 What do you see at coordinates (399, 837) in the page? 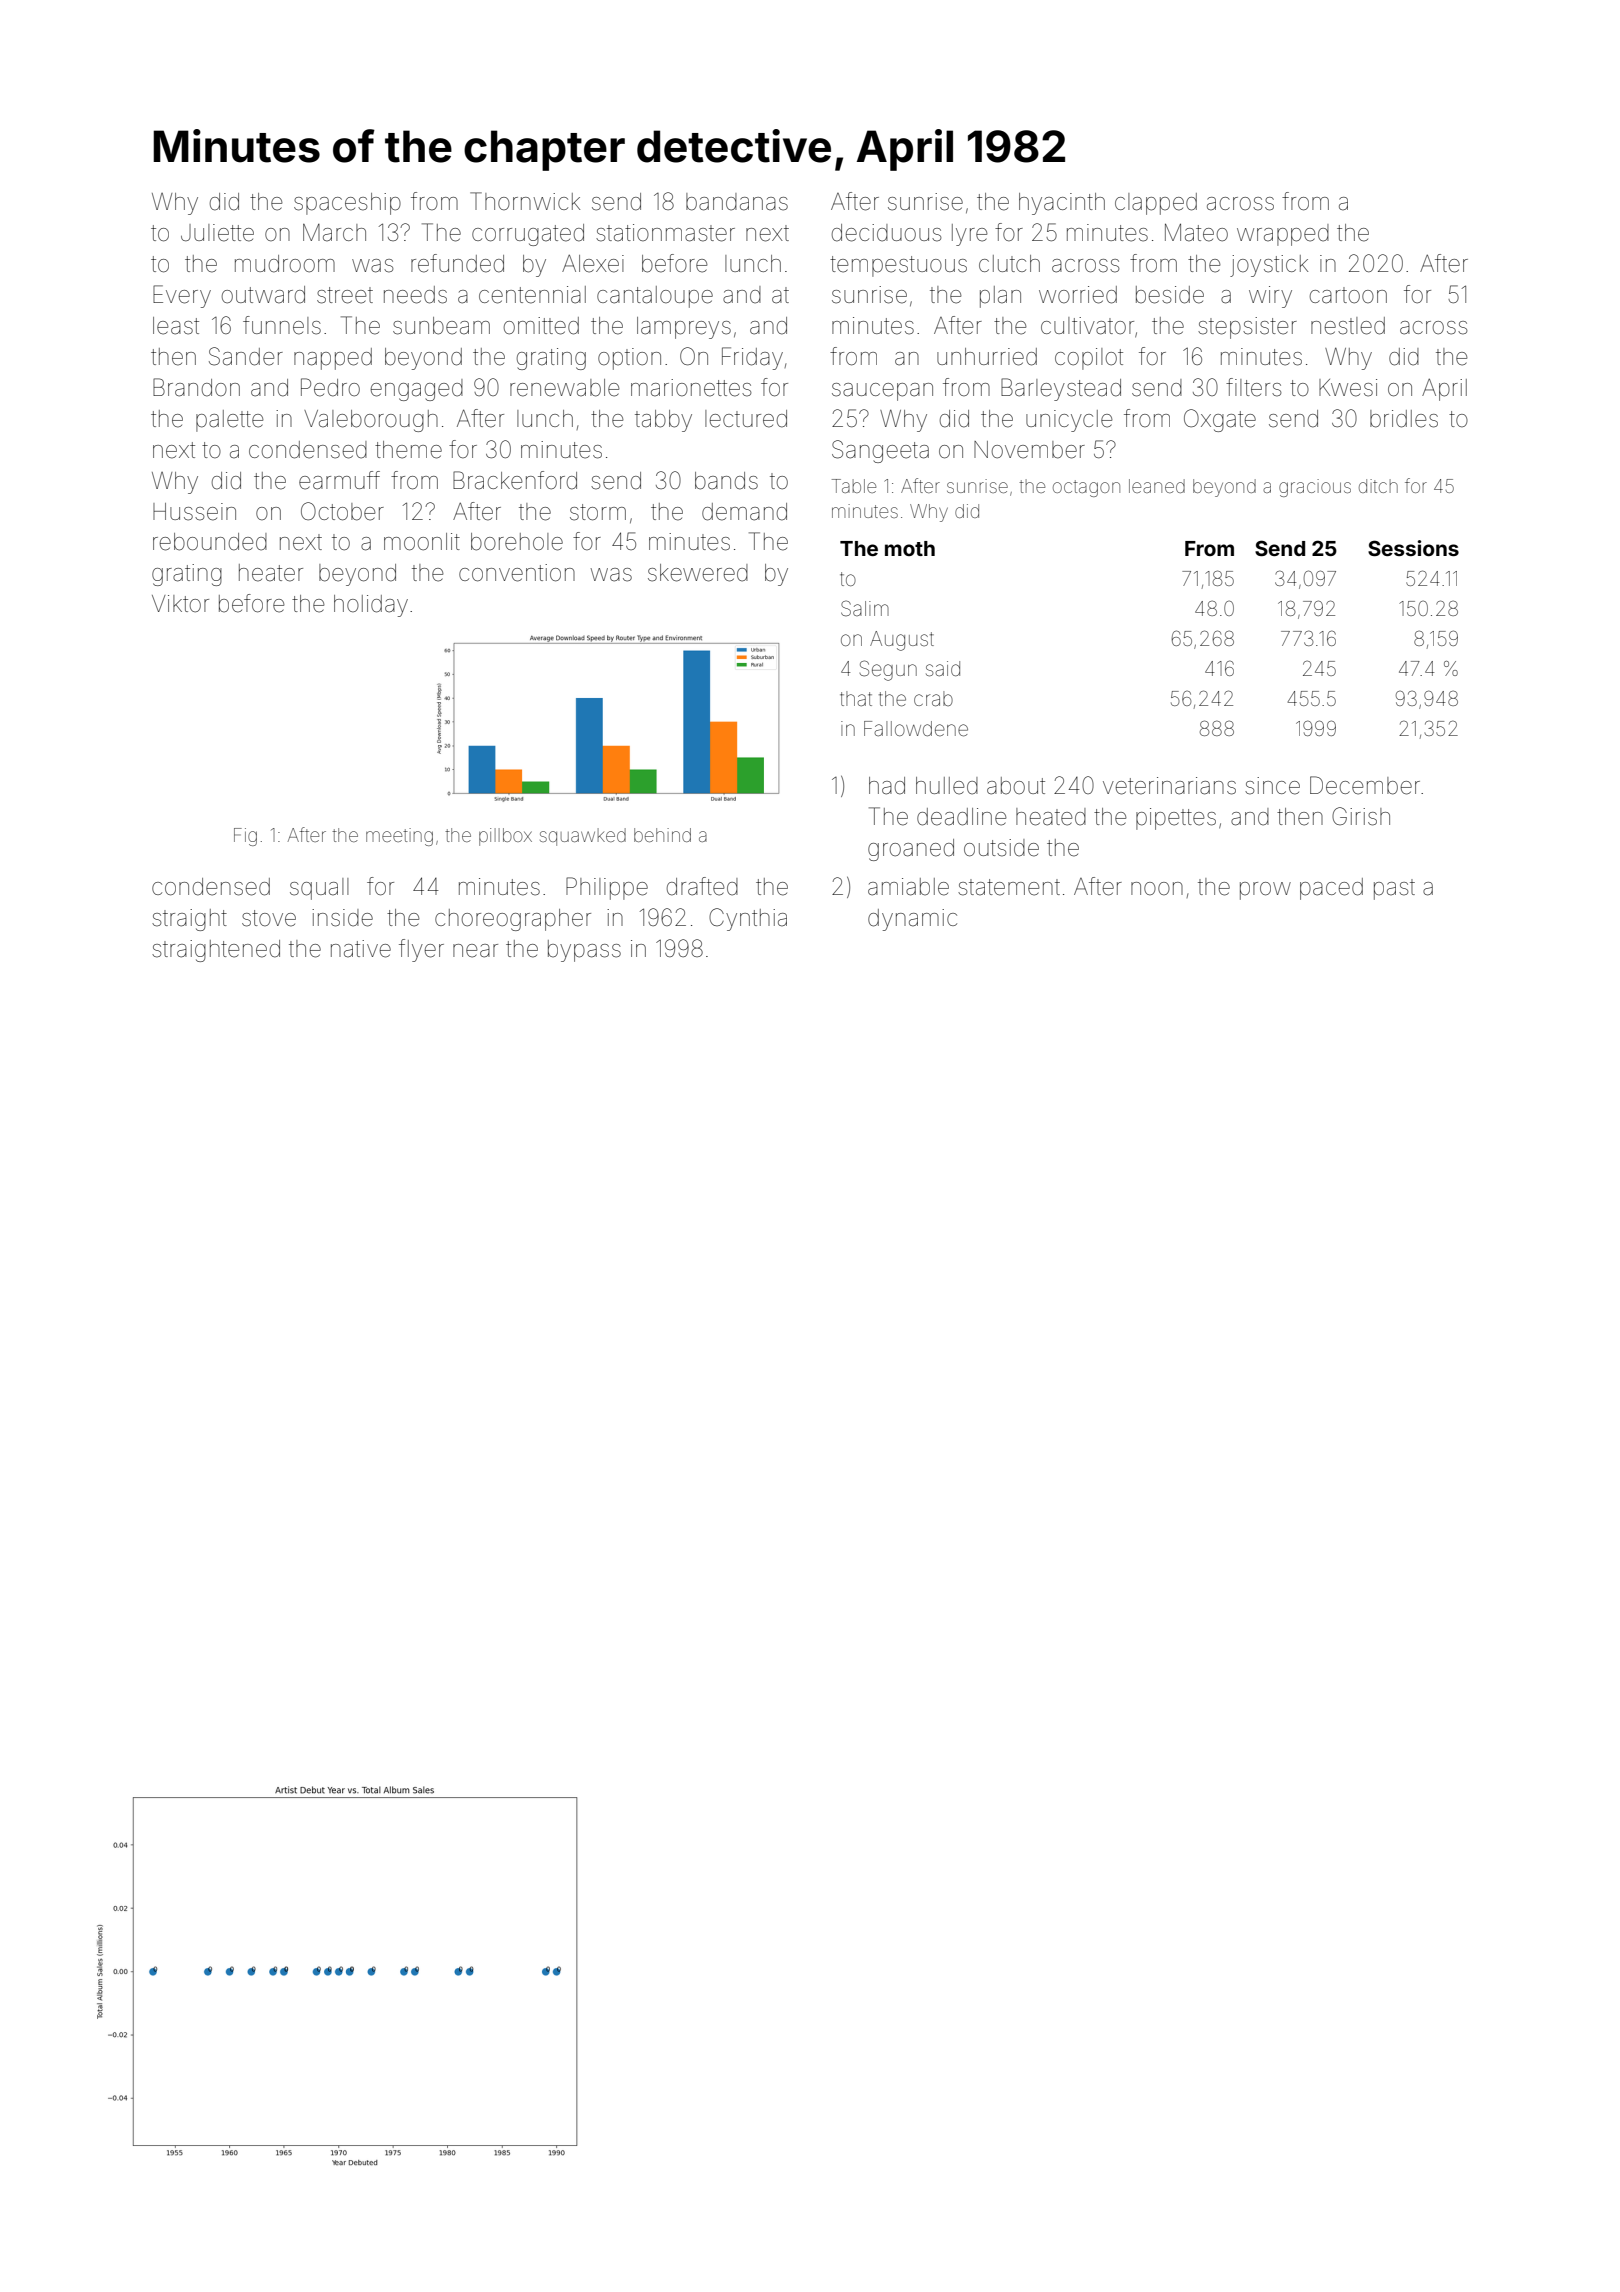
I see `meeting` at bounding box center [399, 837].
